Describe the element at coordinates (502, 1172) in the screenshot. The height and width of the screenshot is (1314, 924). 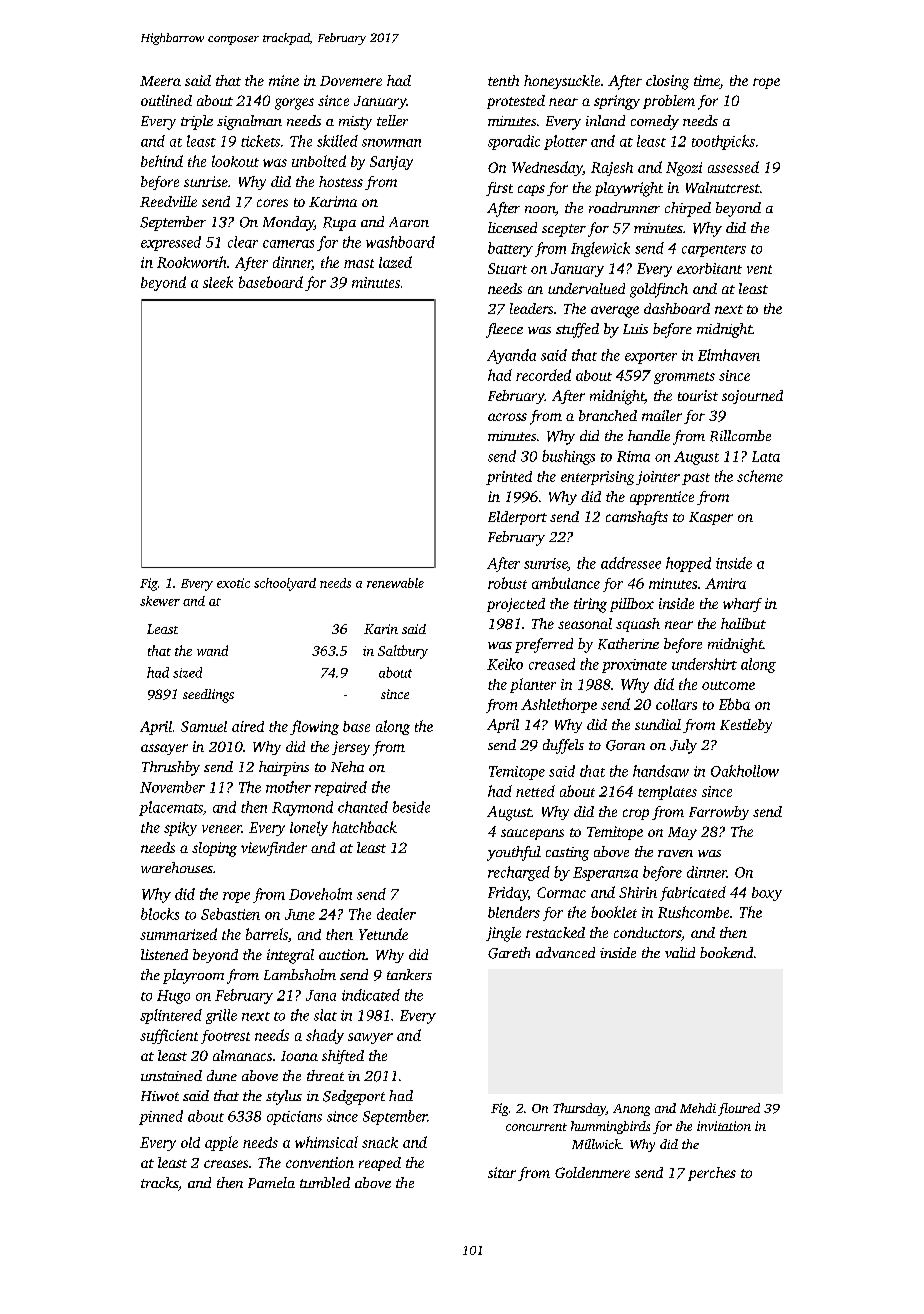
I see `sitar` at that location.
